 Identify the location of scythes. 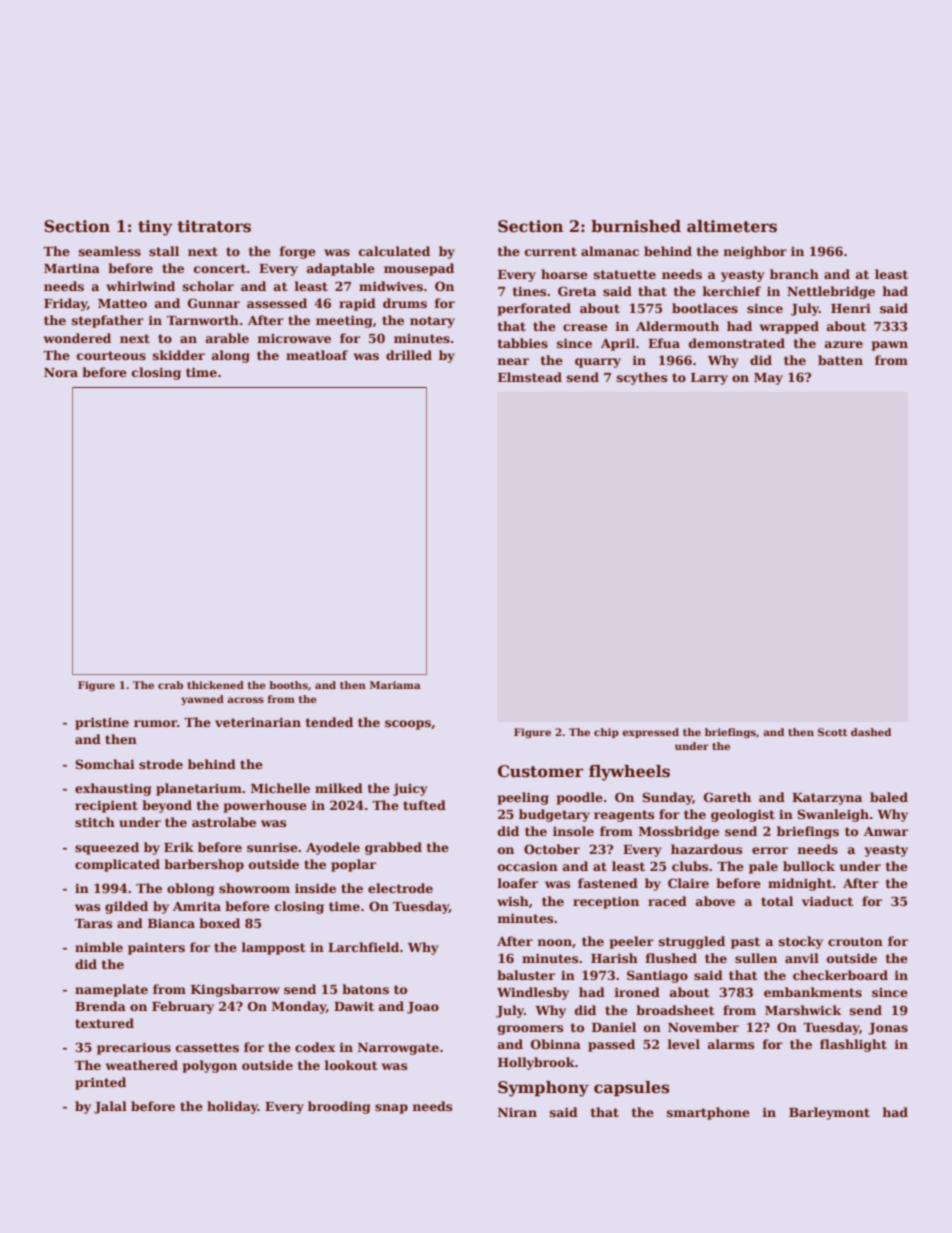
(642, 378).
